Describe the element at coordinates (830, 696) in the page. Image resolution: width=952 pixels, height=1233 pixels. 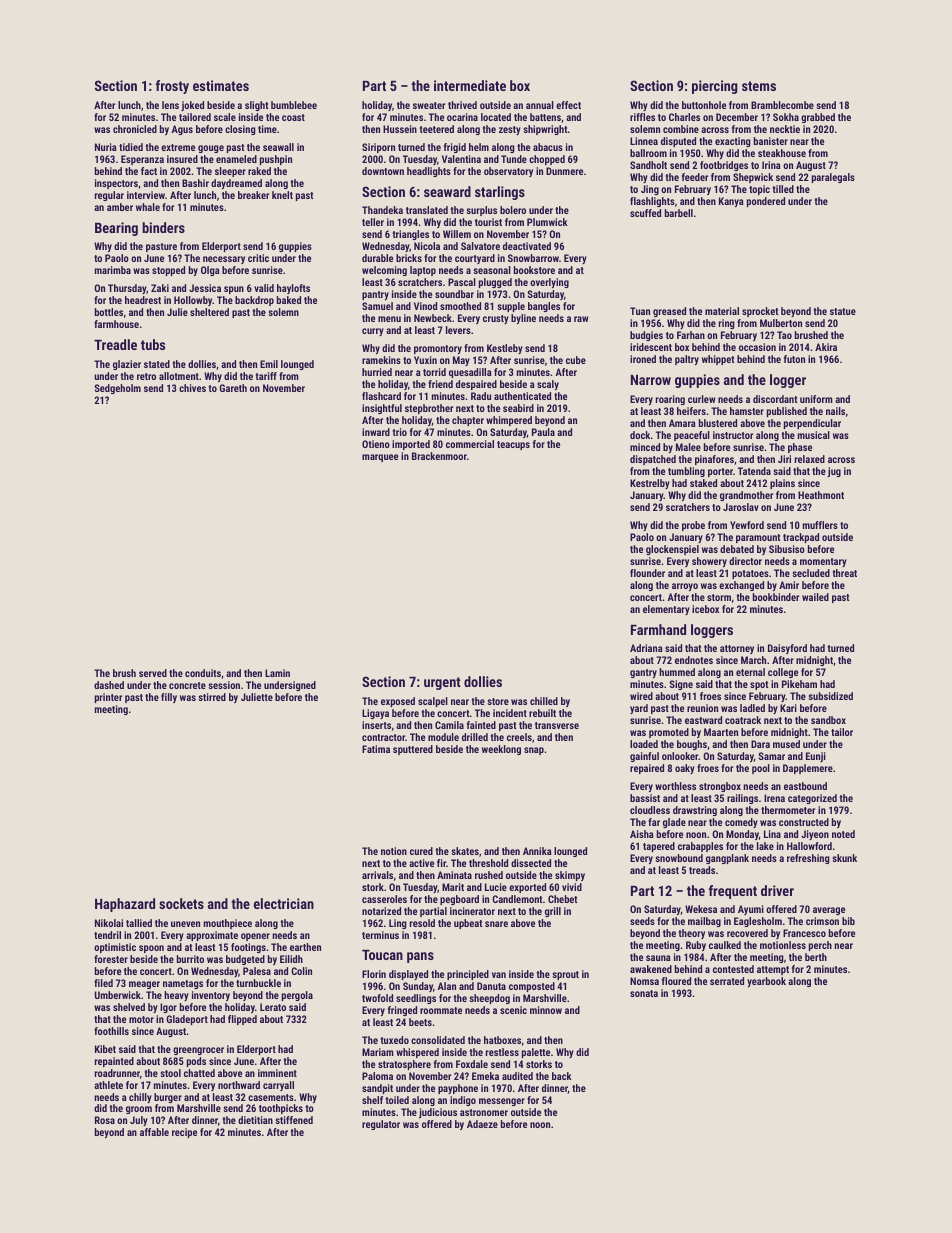
I see `subsidized` at that location.
